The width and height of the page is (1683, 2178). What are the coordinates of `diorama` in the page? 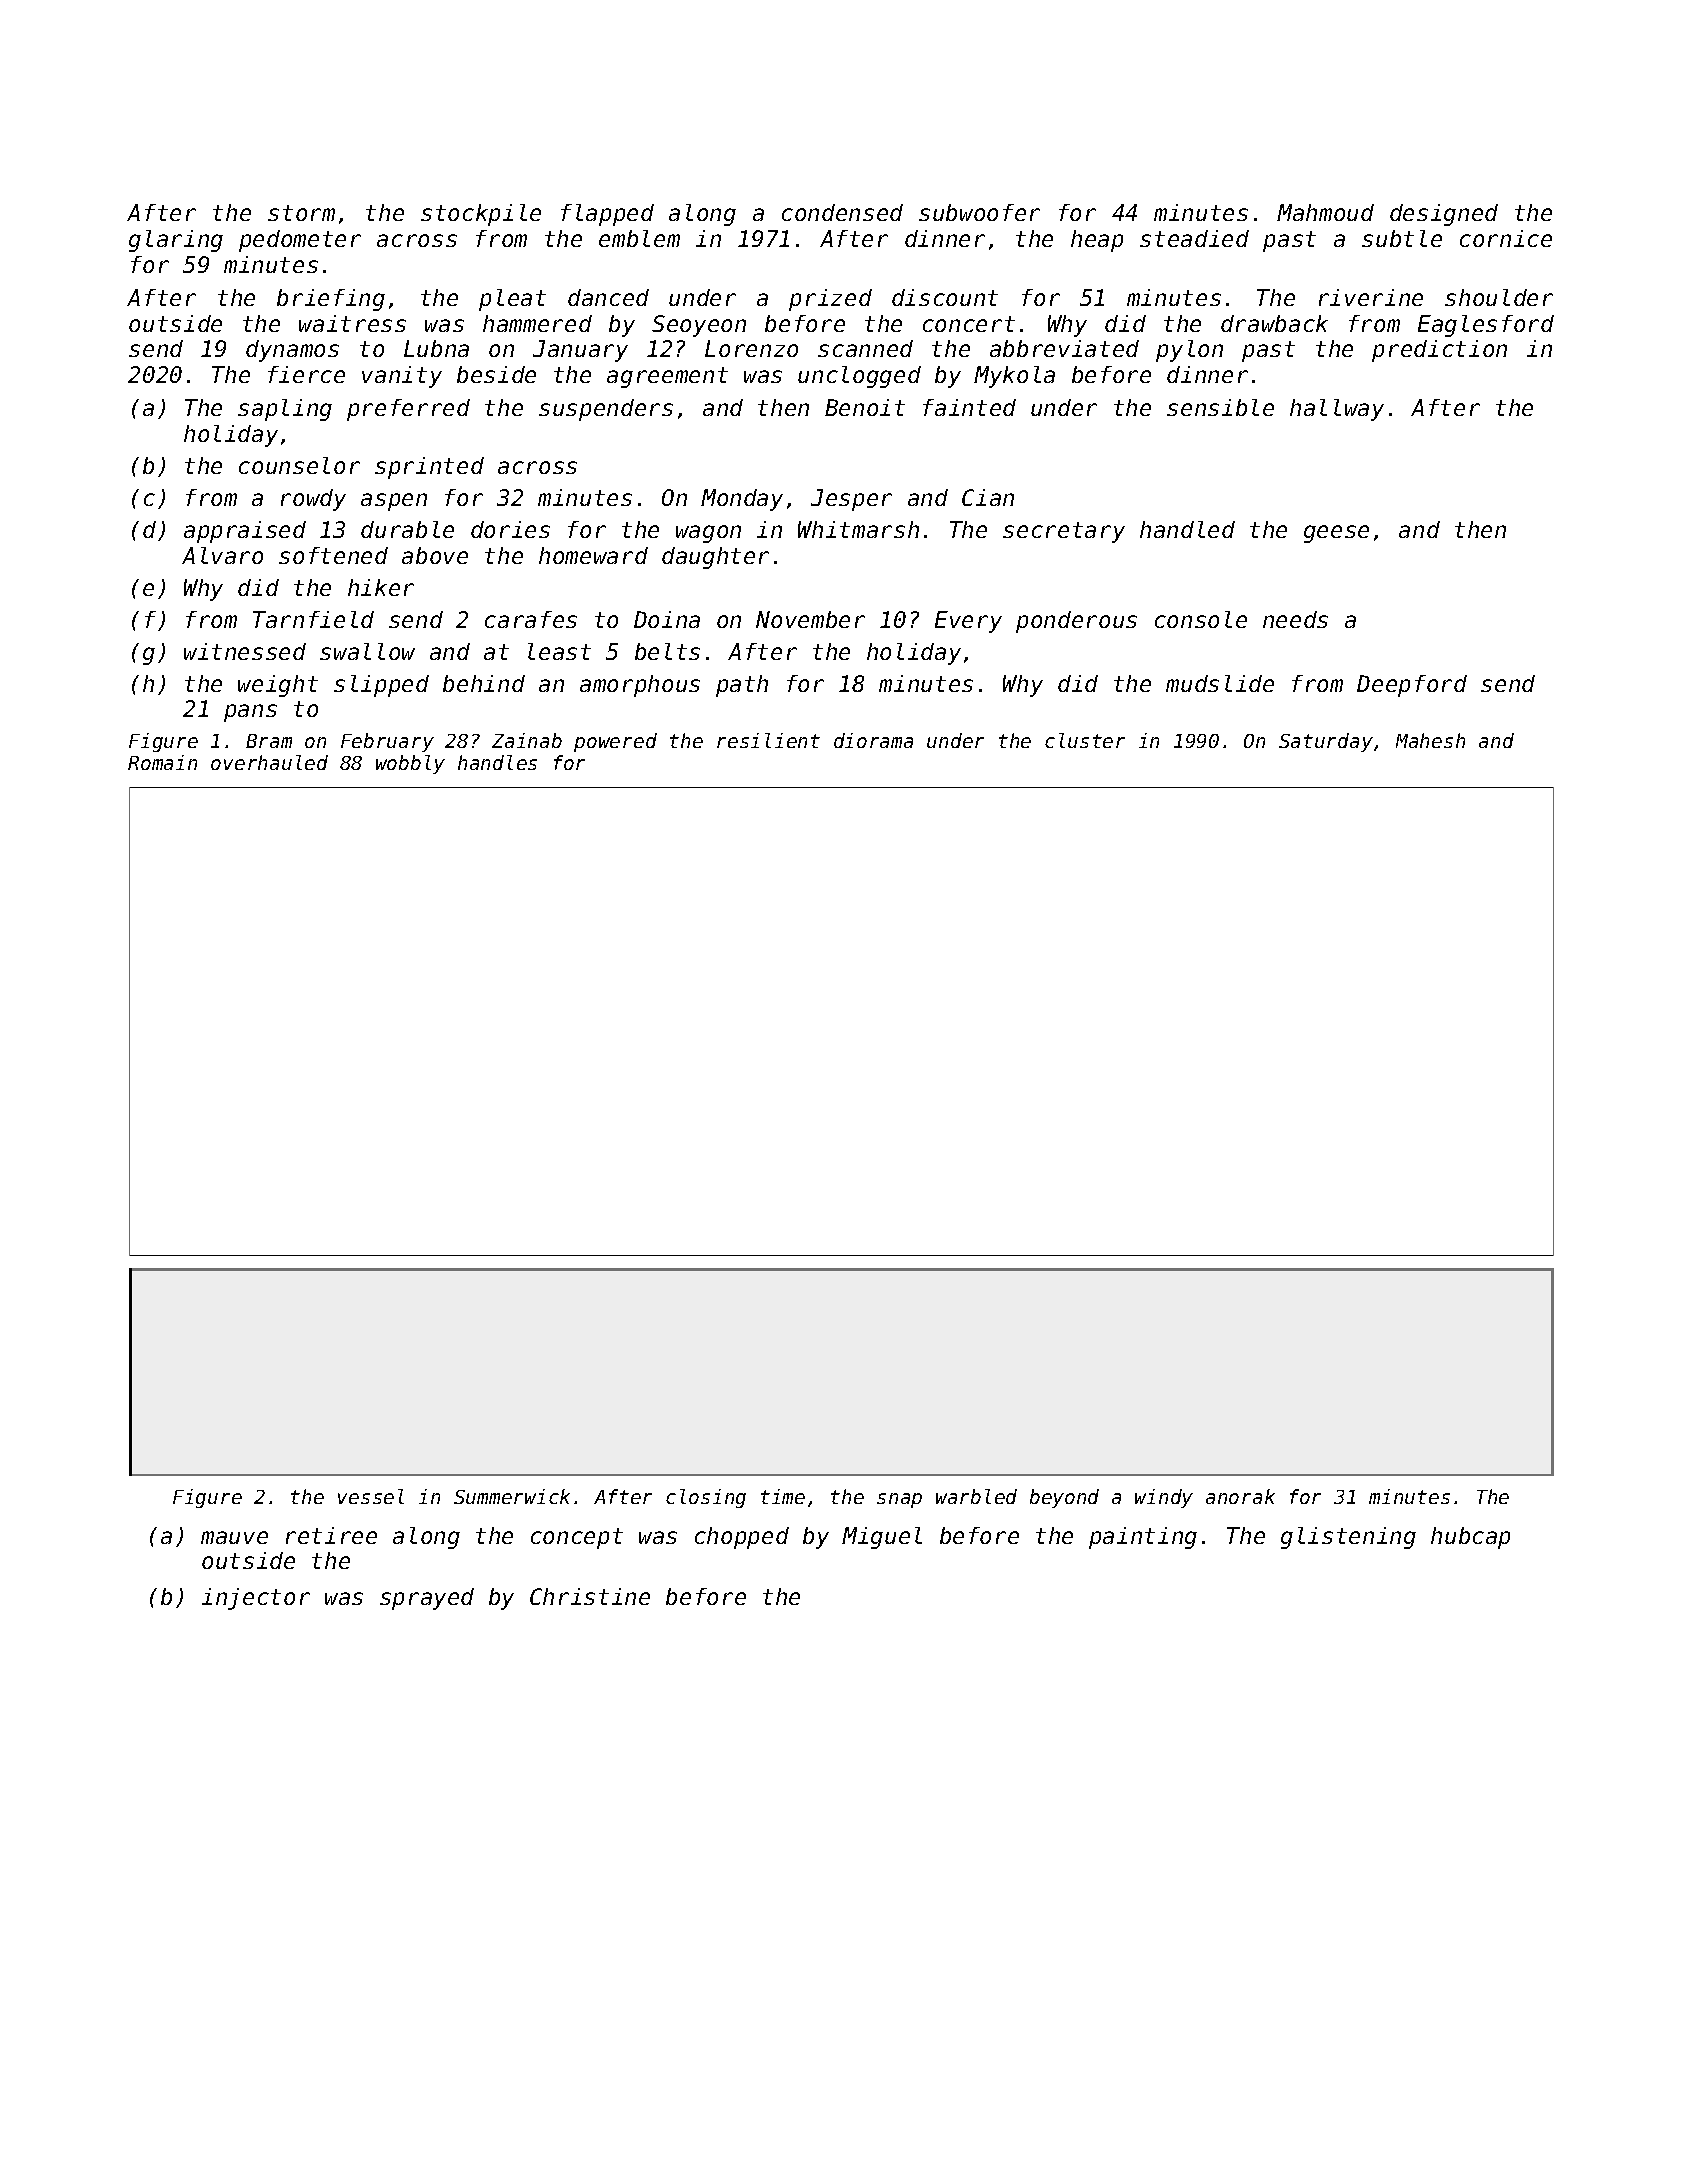 It's located at (873, 740).
